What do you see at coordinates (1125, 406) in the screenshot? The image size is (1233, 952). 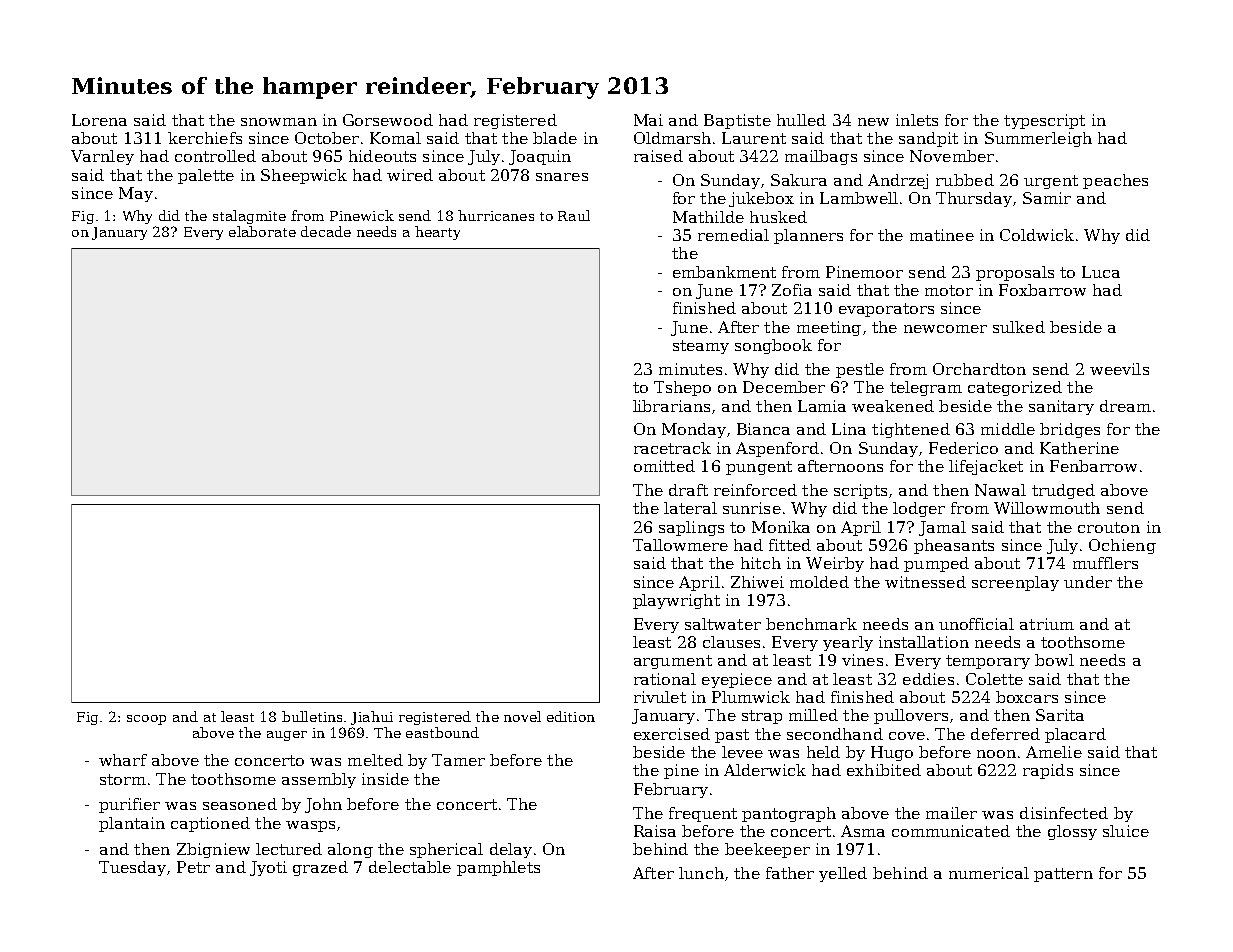 I see `dream` at bounding box center [1125, 406].
